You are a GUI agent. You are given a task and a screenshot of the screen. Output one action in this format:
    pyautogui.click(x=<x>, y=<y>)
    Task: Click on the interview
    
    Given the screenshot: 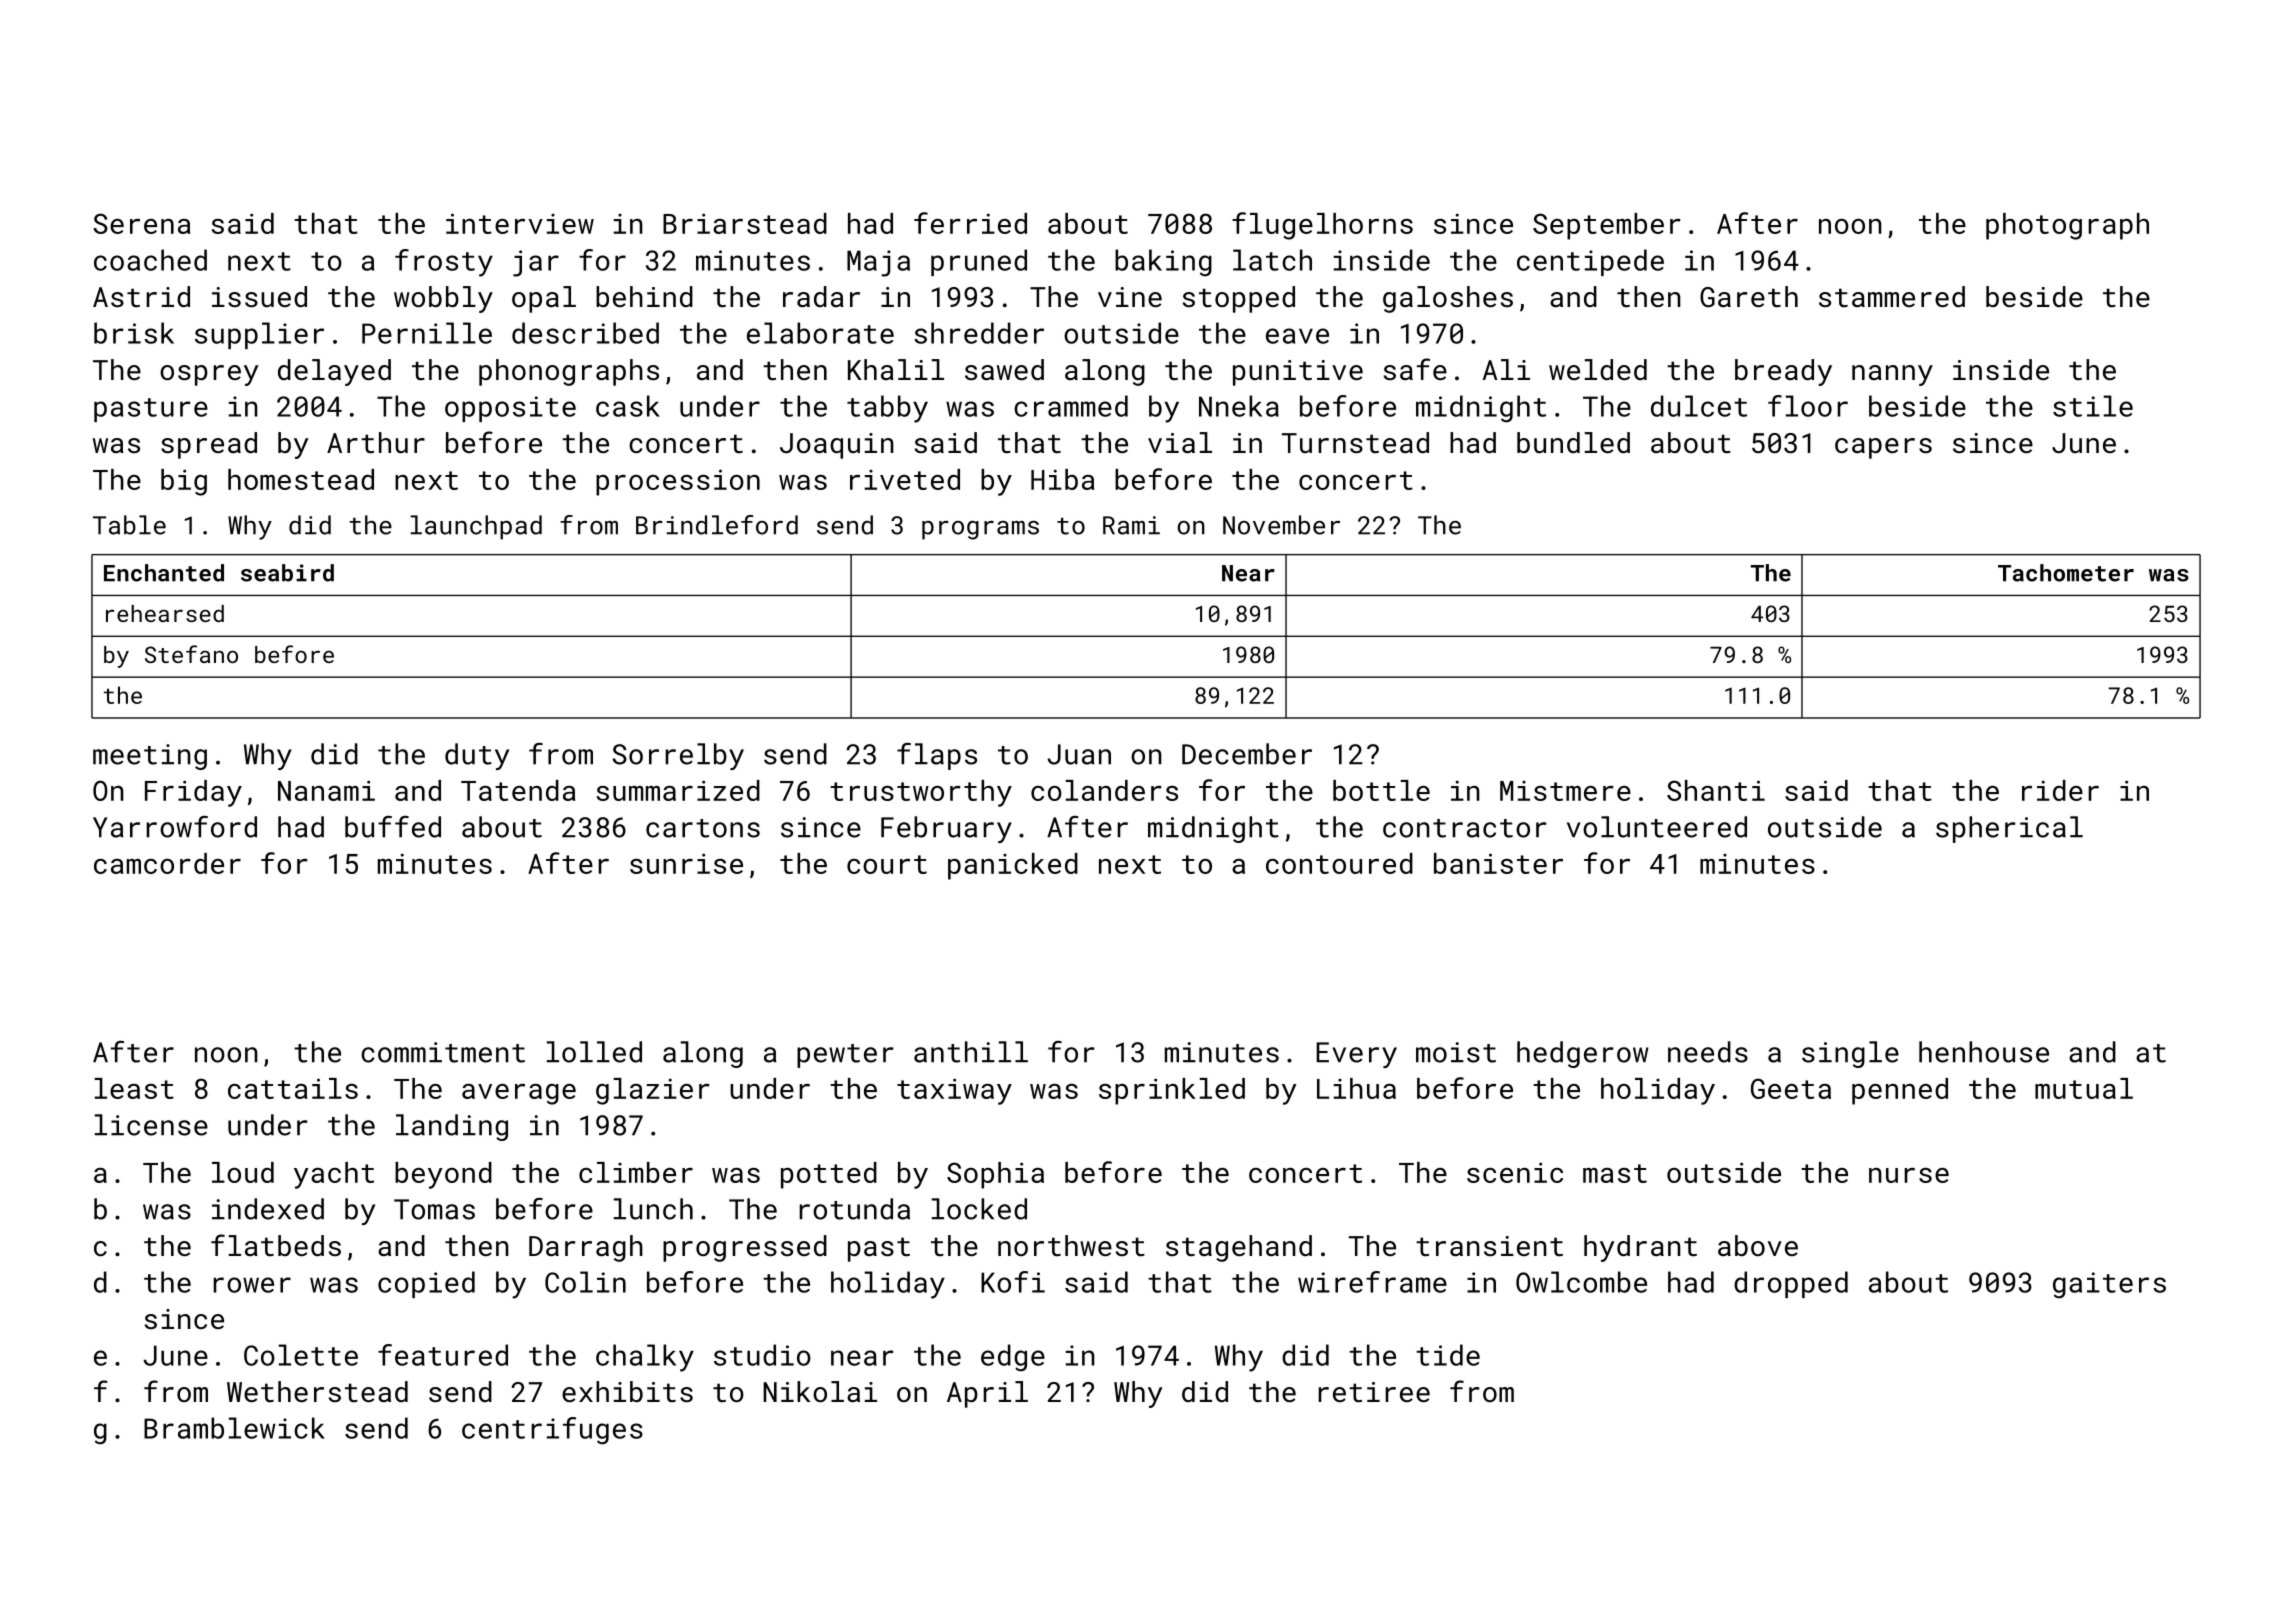 What is the action you would take?
    pyautogui.click(x=520, y=223)
